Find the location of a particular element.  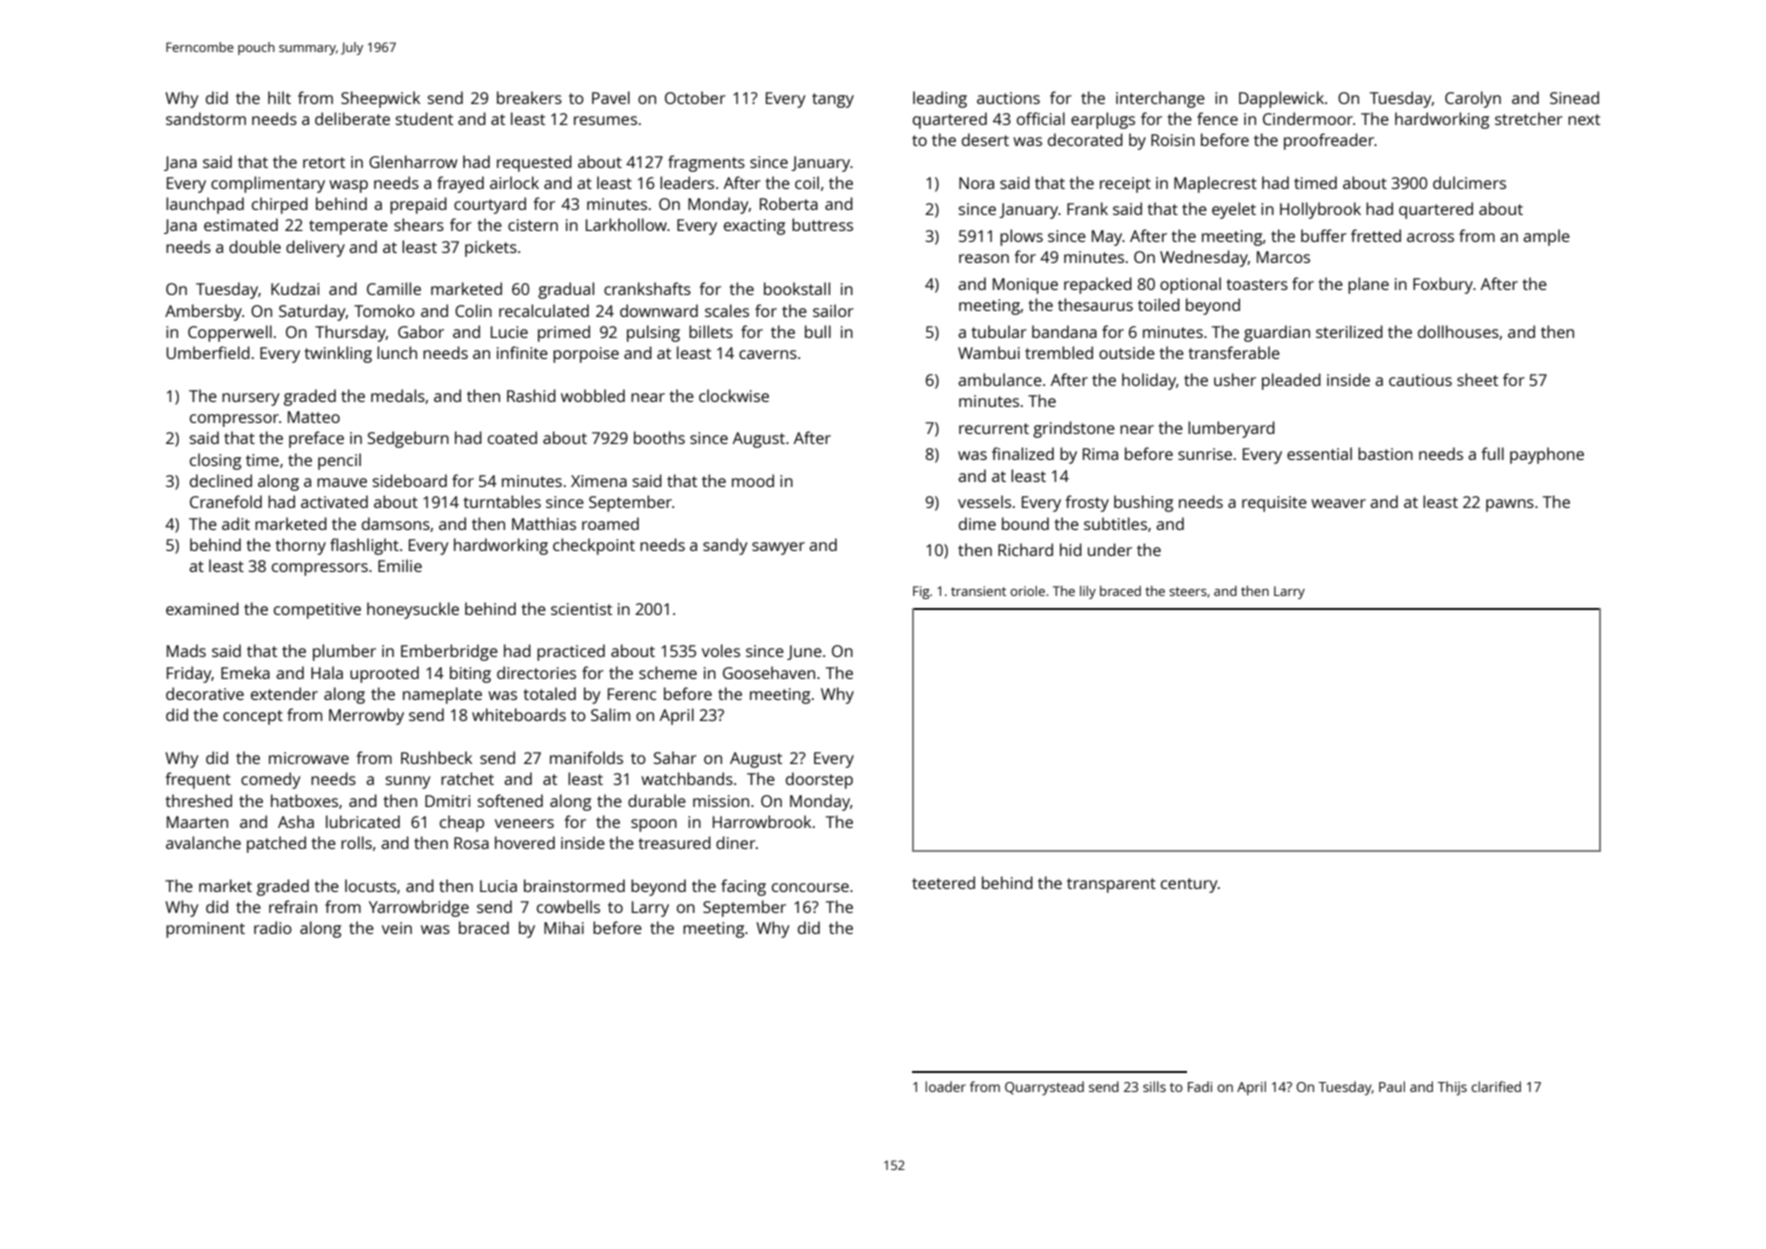

Dapplewick is located at coordinates (1281, 99).
